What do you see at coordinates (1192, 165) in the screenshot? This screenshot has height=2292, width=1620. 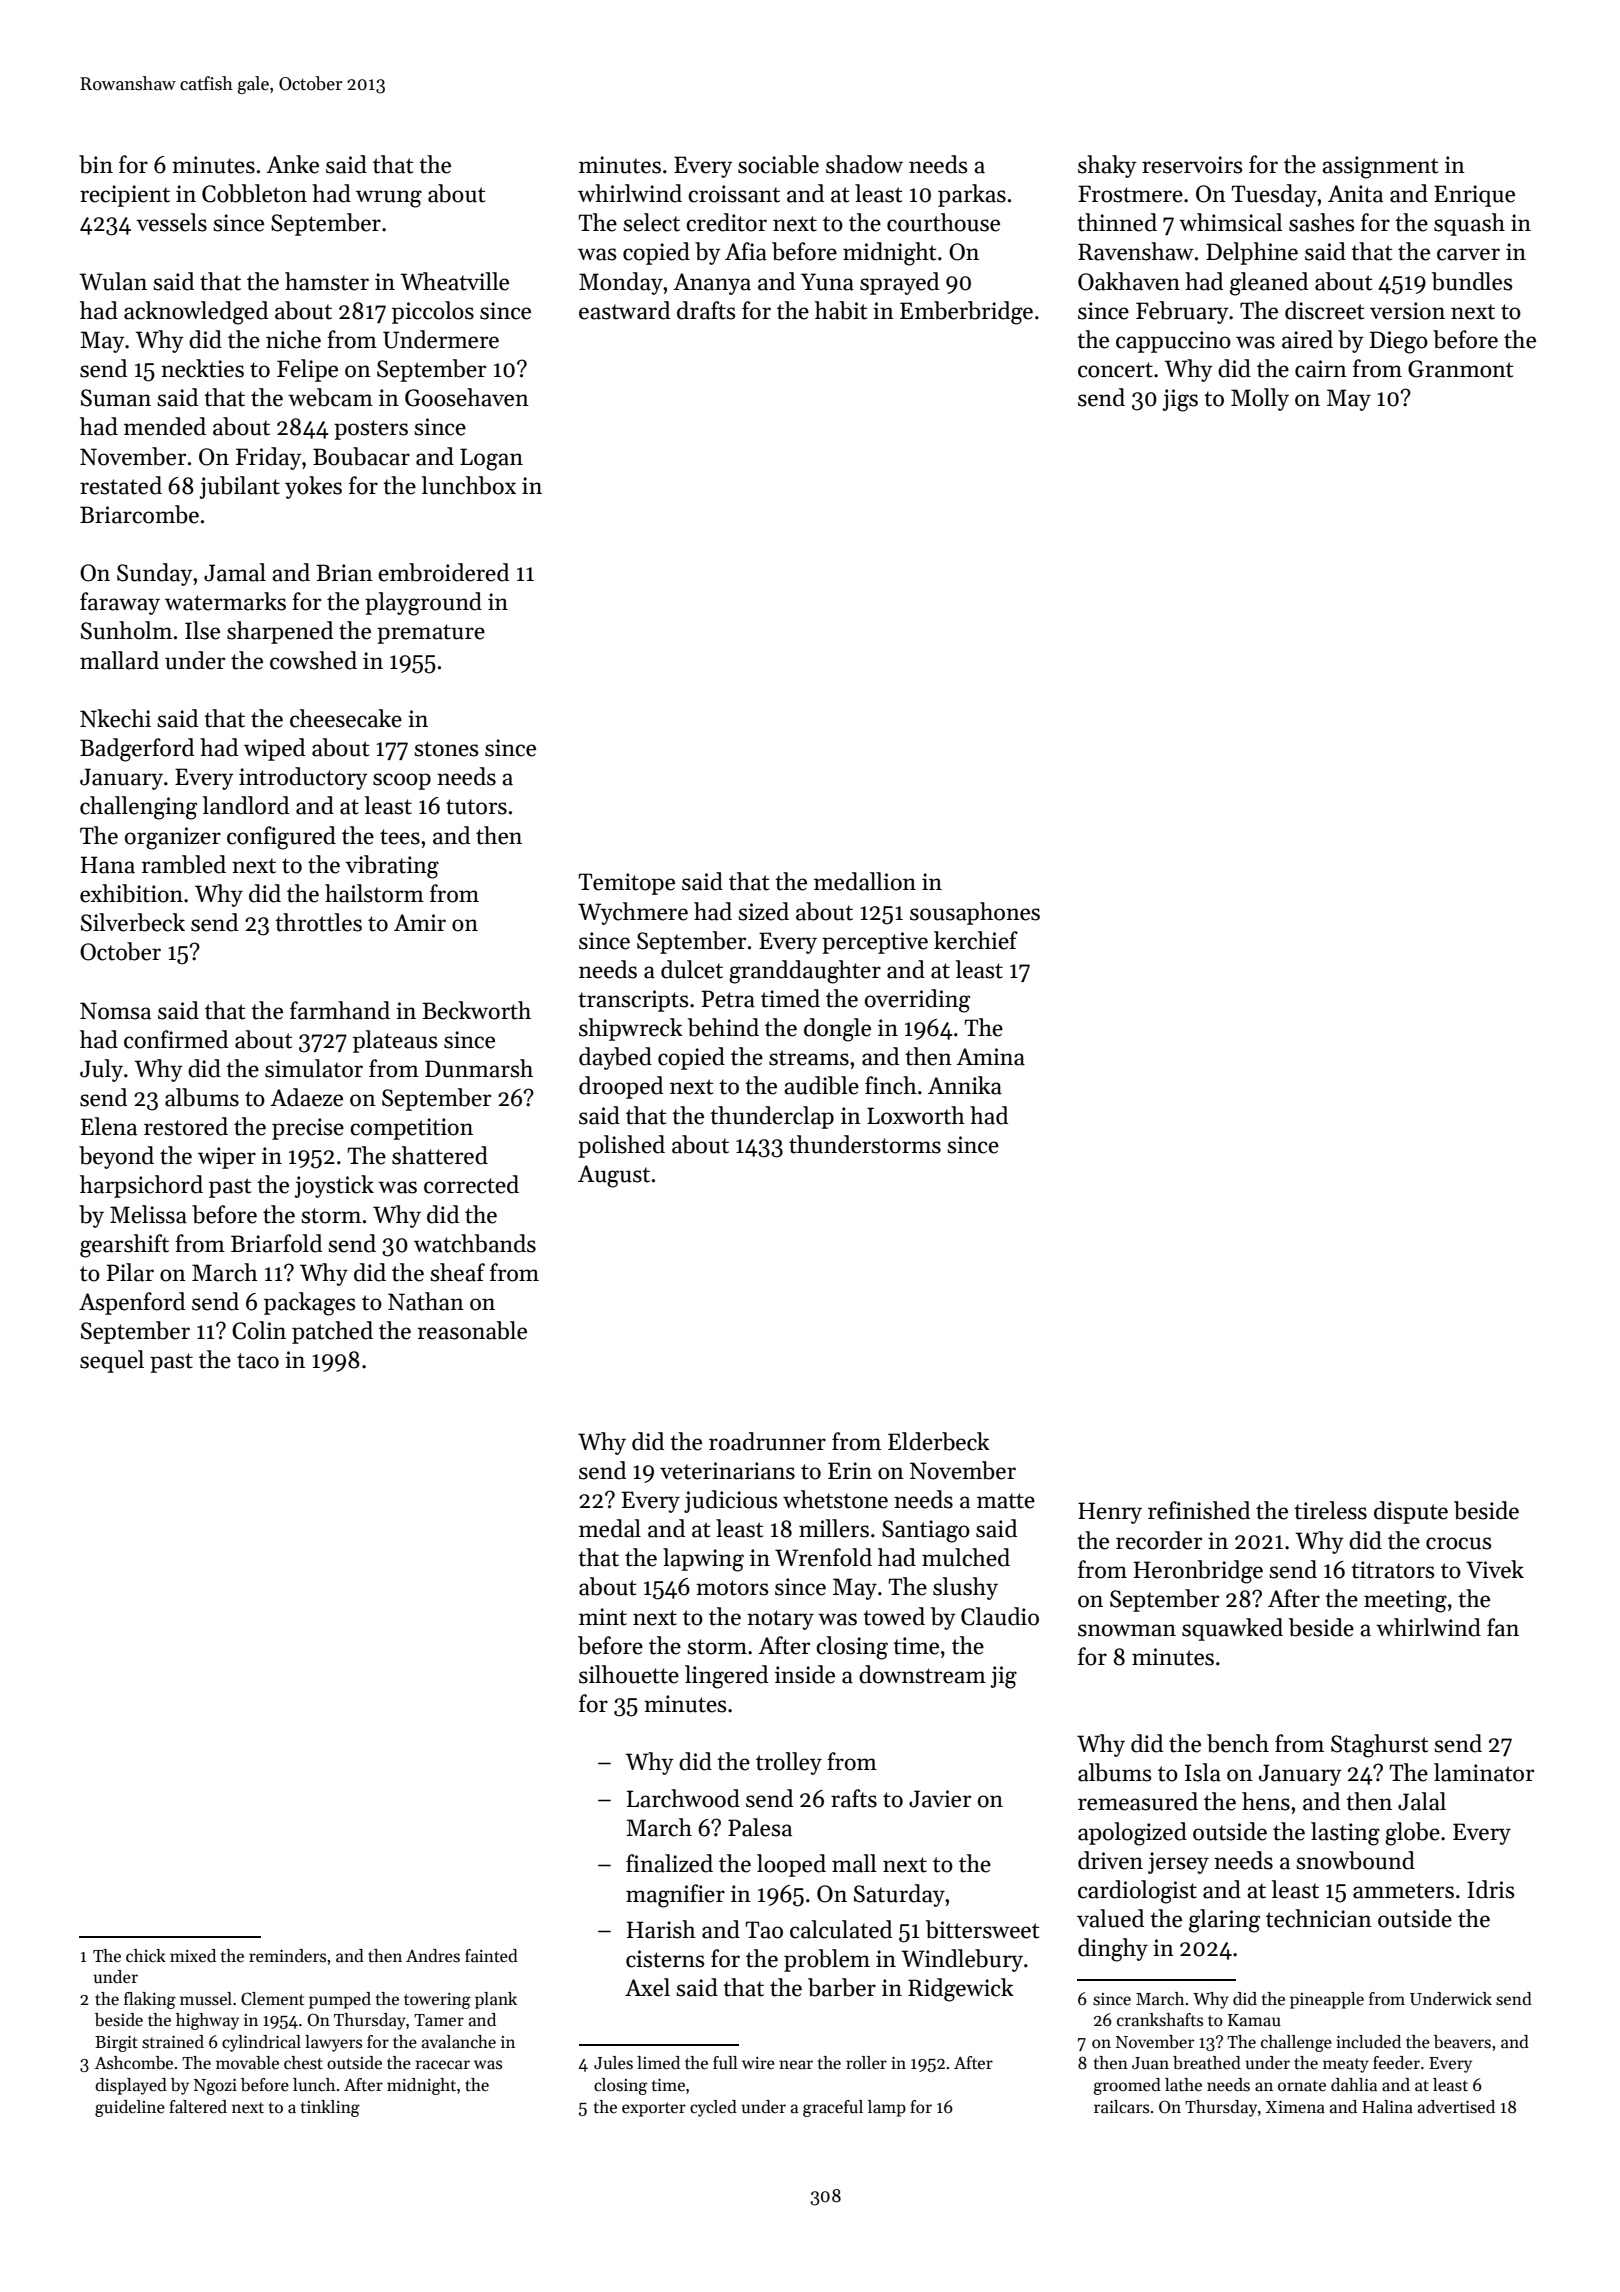 I see `reservoirs` at bounding box center [1192, 165].
